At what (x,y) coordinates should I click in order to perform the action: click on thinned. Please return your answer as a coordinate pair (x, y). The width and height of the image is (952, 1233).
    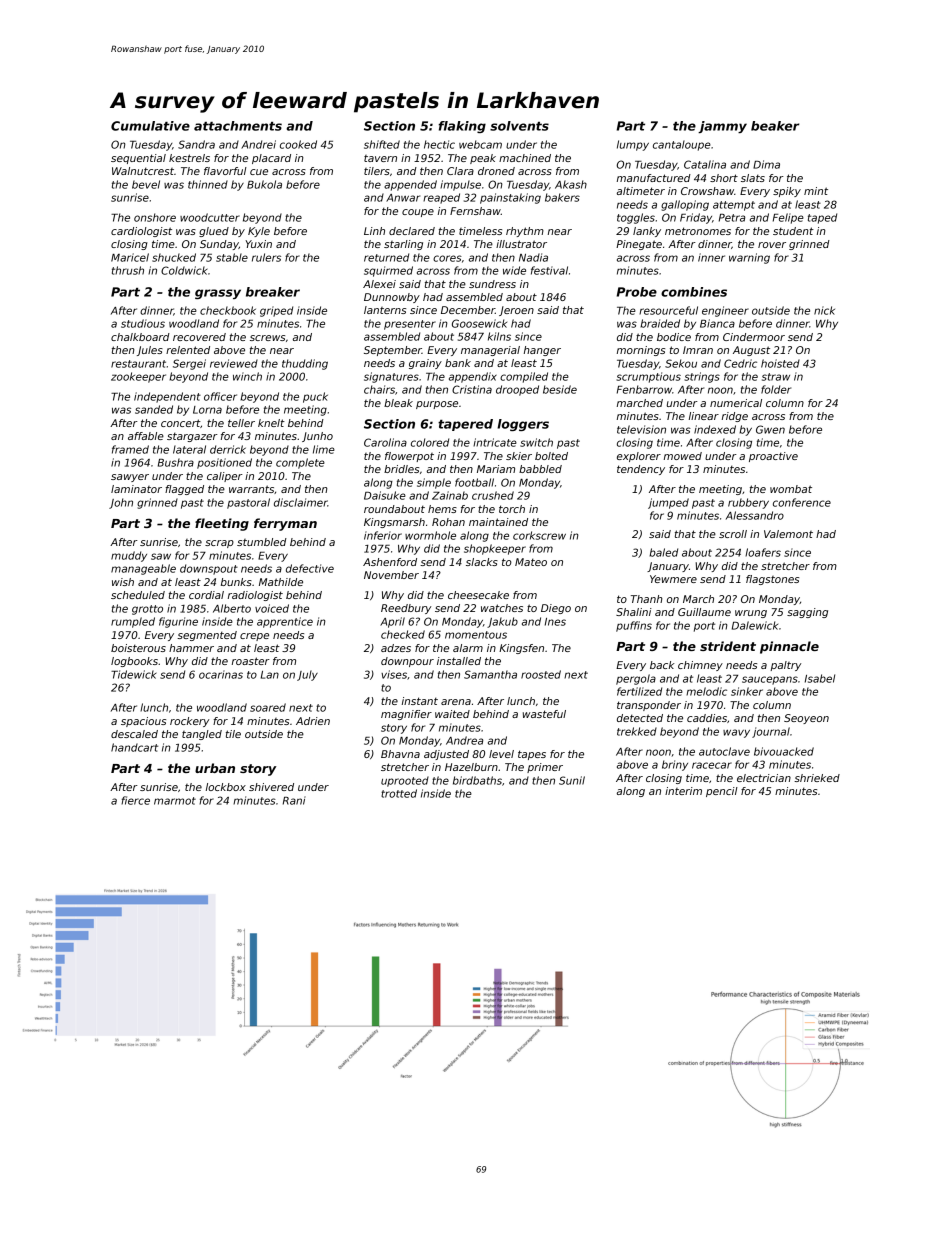
    Looking at the image, I should click on (208, 184).
